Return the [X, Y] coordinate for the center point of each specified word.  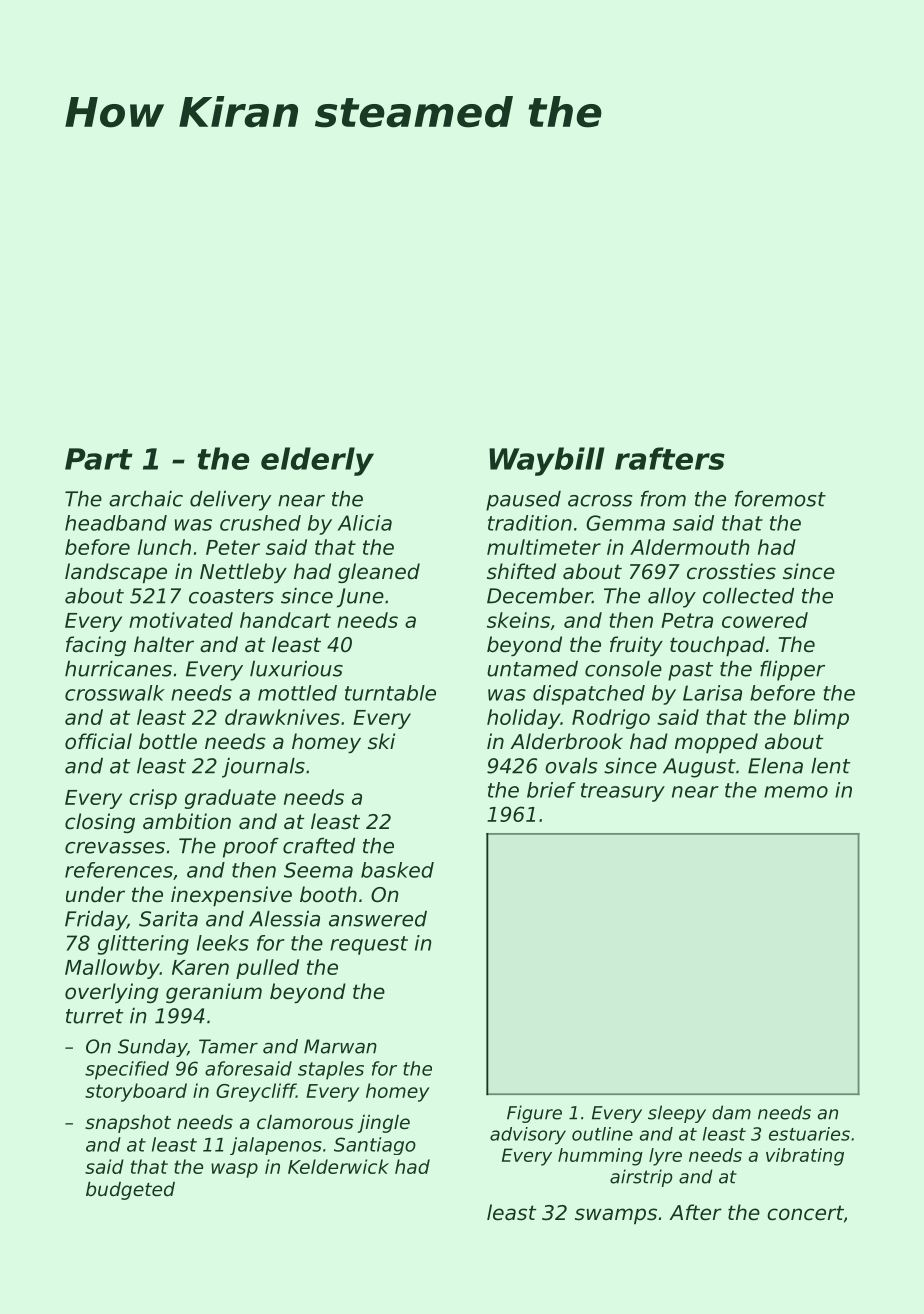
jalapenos [276, 1146]
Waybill [547, 461]
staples [331, 1070]
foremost [780, 499]
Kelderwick [338, 1166]
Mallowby [112, 969]
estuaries [809, 1134]
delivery [230, 501]
